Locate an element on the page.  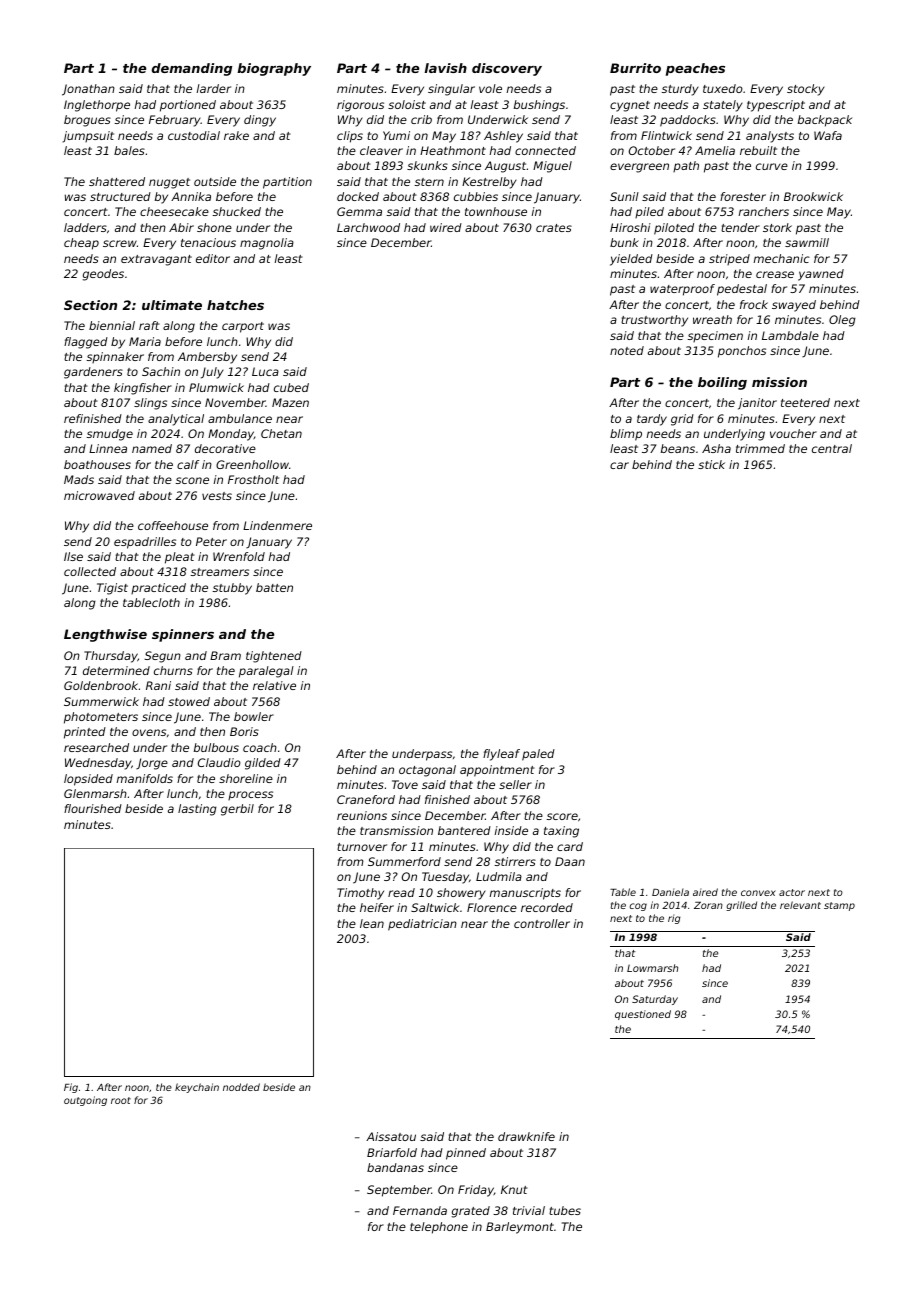
lean is located at coordinates (372, 923).
